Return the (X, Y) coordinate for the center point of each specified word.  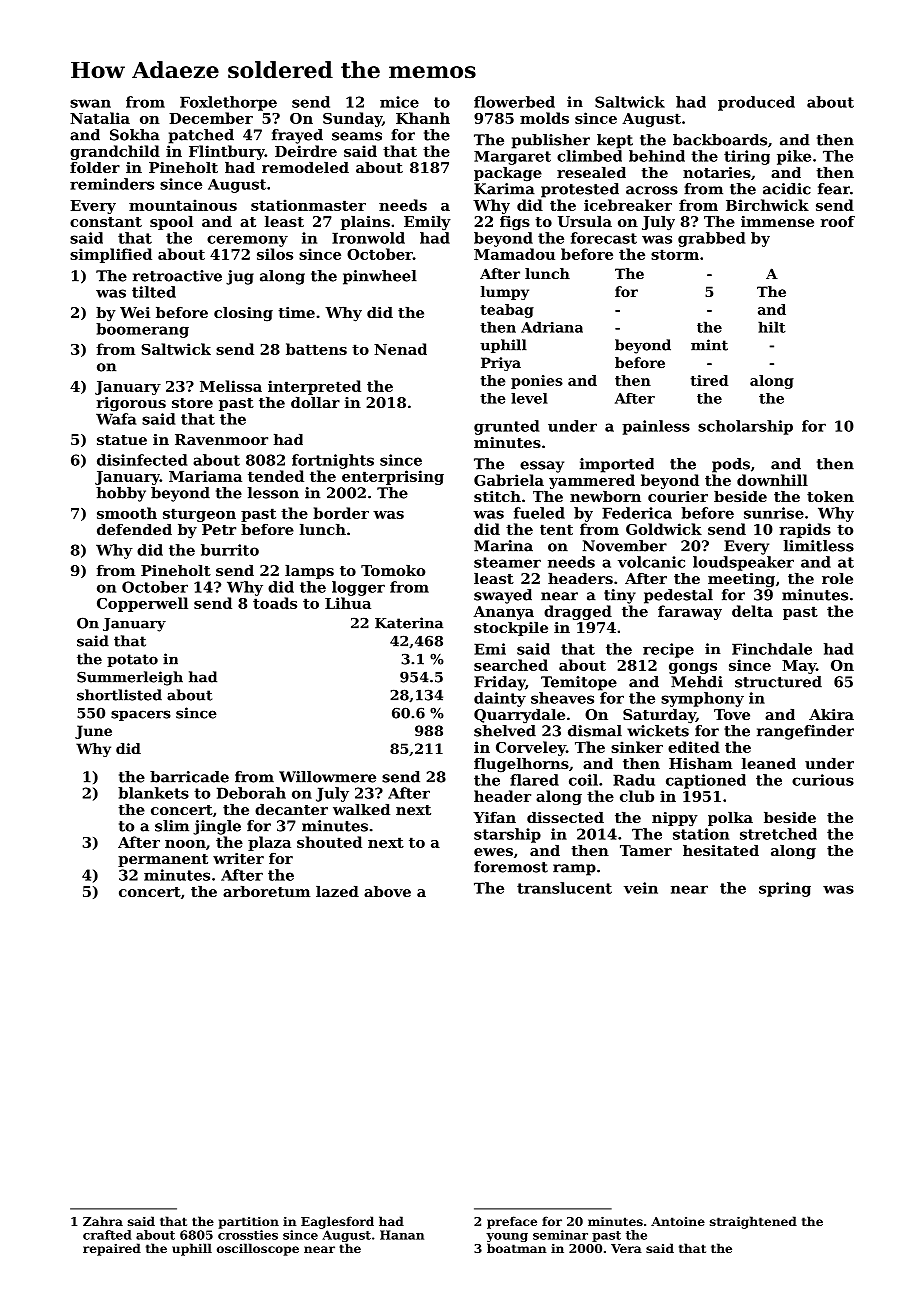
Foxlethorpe (228, 103)
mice (399, 102)
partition (248, 1223)
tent (556, 529)
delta (752, 611)
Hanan (402, 1235)
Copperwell (142, 604)
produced (756, 103)
